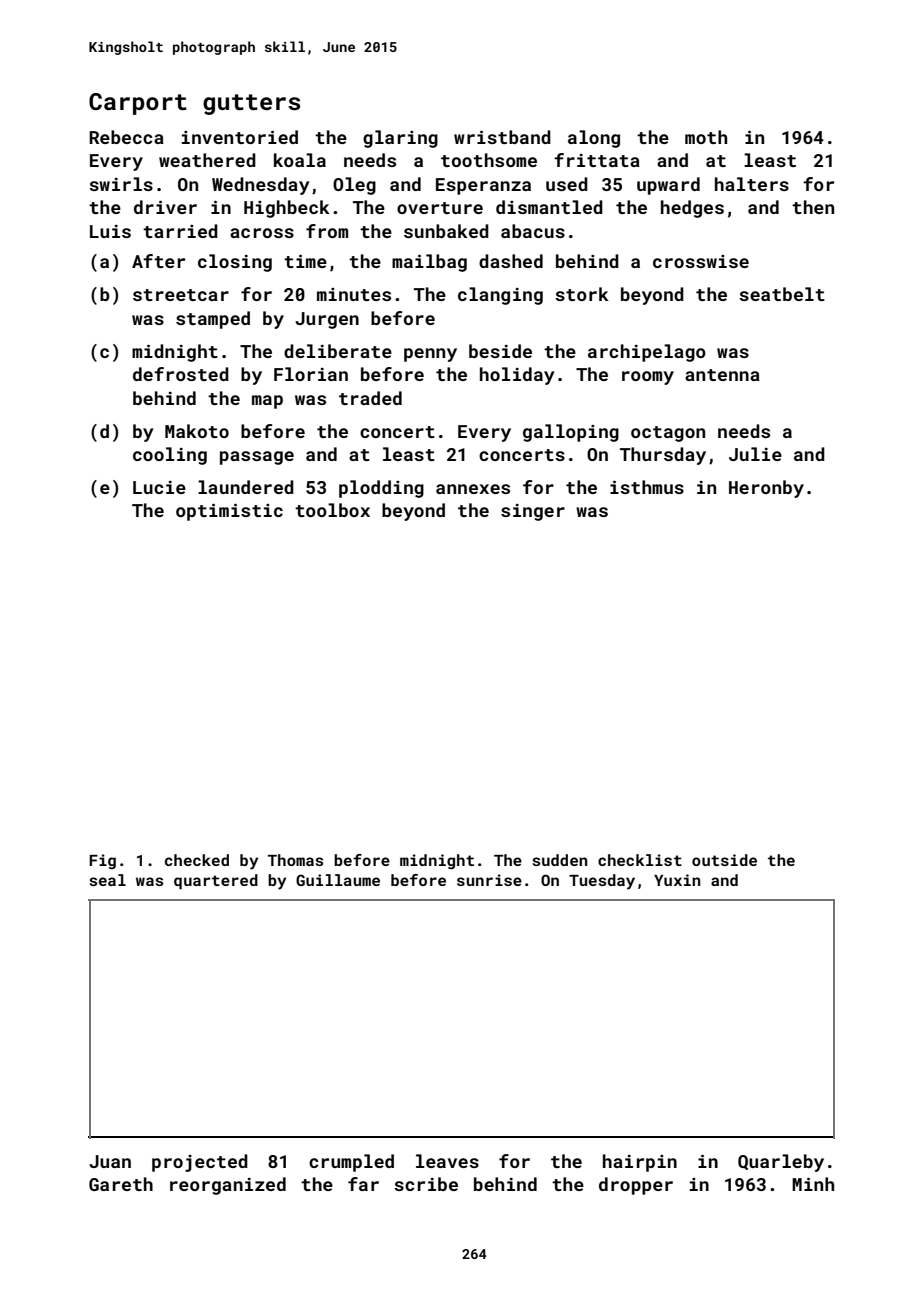  Describe the element at coordinates (722, 375) in the screenshot. I see `antenna` at that location.
